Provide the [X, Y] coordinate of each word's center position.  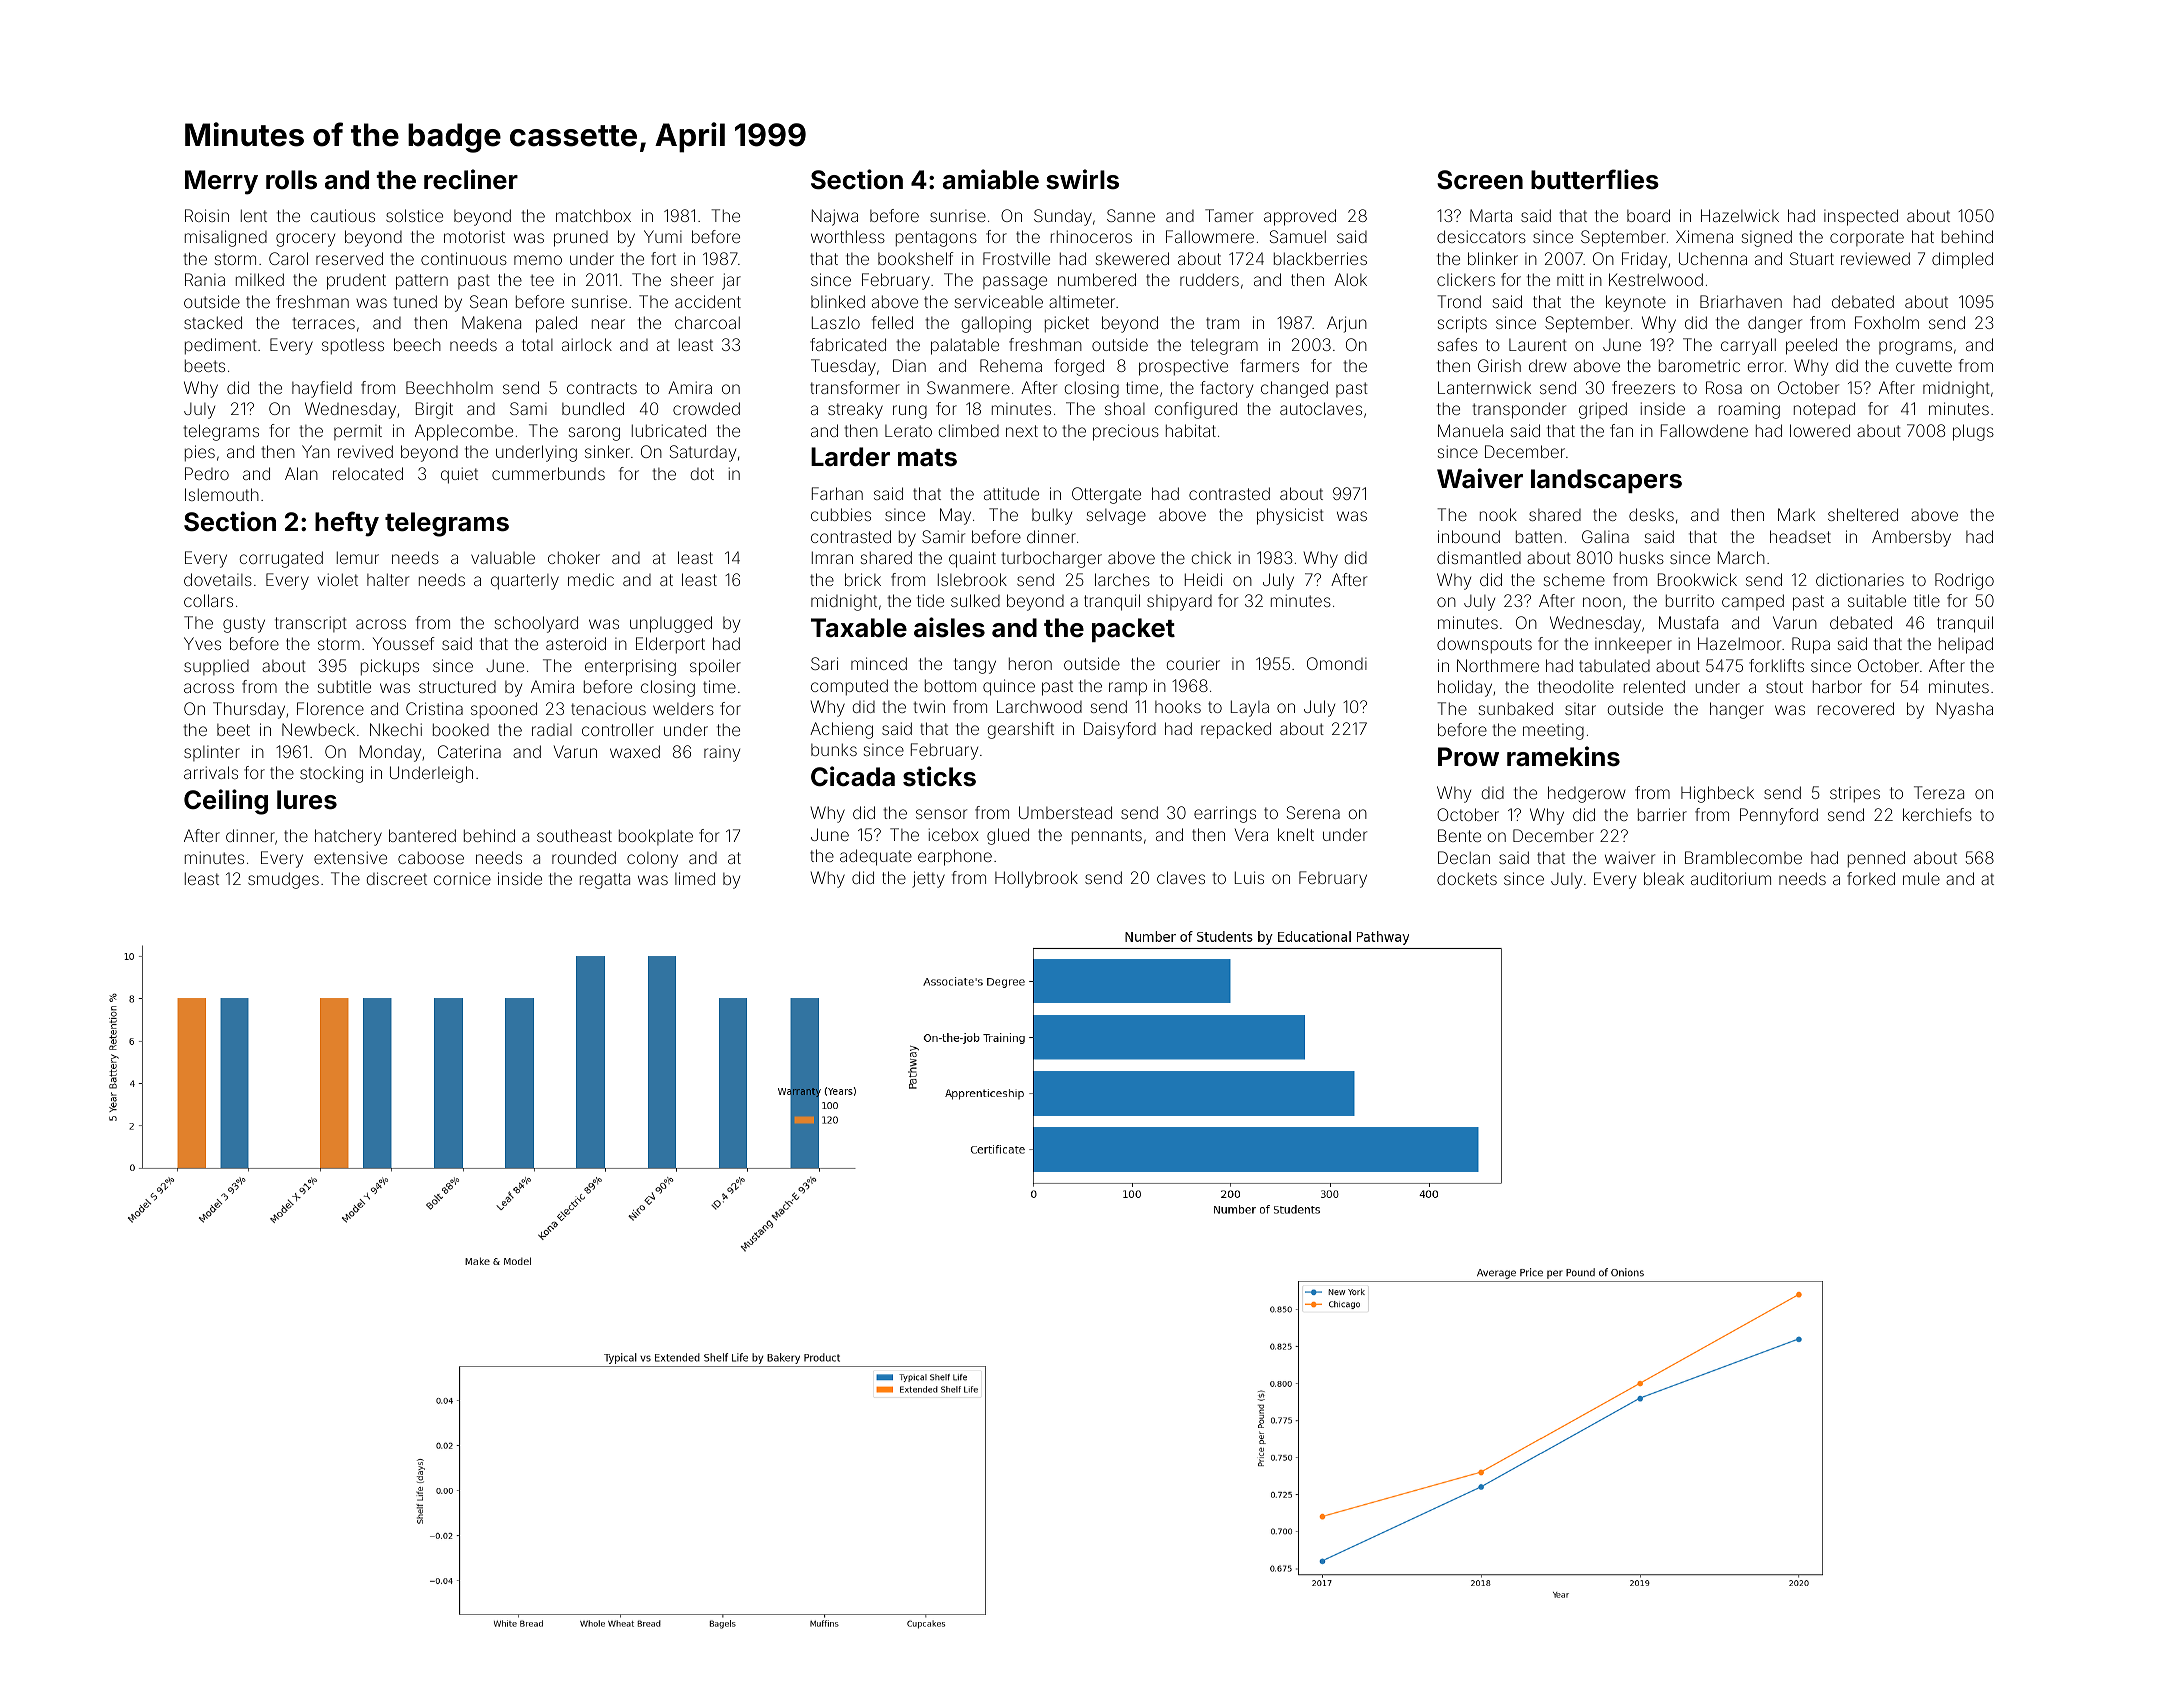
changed [1294, 389]
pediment [221, 346]
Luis [1249, 877]
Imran [832, 557]
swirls [1082, 179]
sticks [939, 776]
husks [1642, 557]
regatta [605, 881]
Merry [221, 182]
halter [388, 579]
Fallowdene [1704, 430]
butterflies [1595, 179]
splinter [212, 753]
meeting [1553, 731]
